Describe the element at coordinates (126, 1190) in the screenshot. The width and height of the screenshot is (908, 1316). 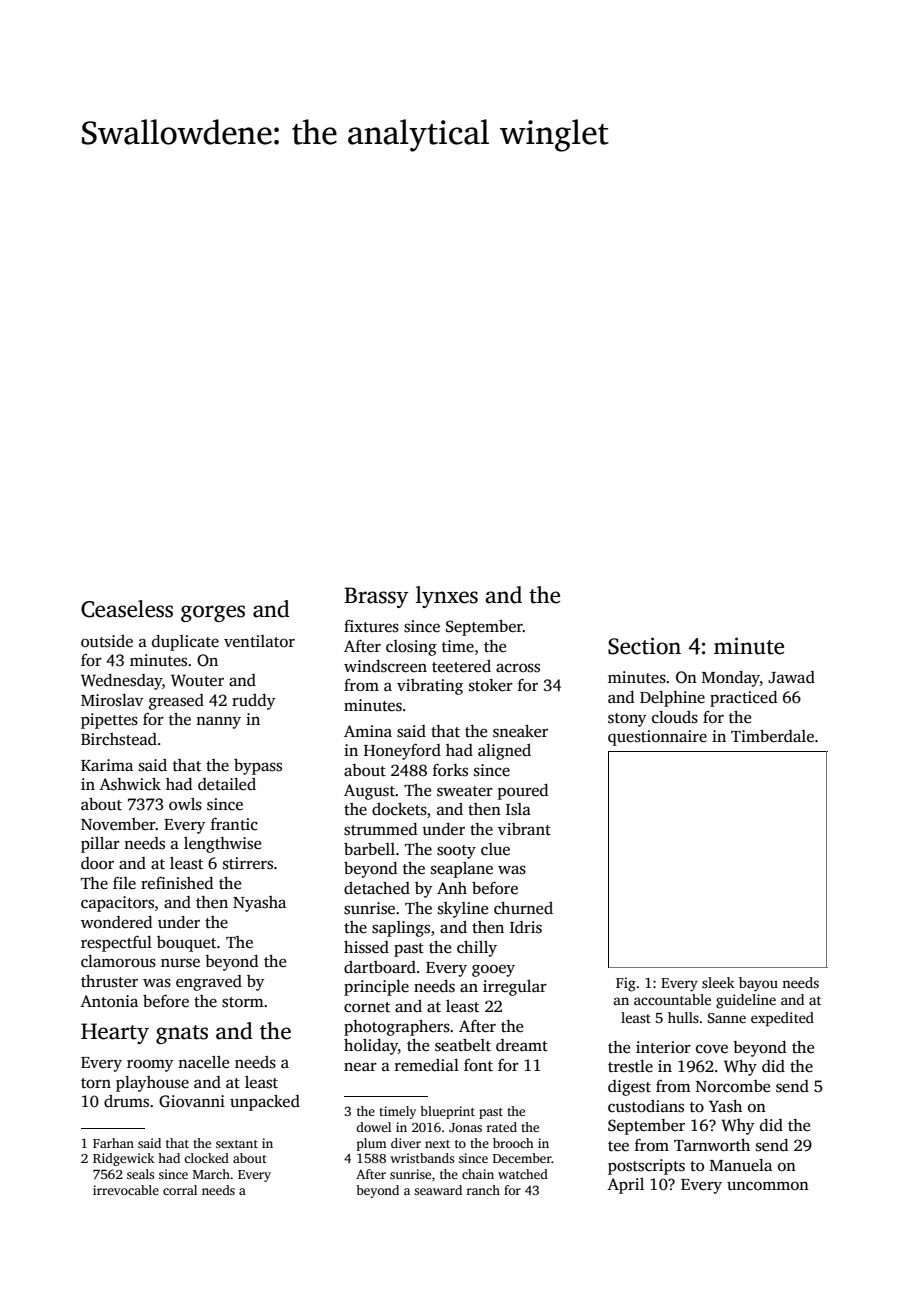
I see `irrevocable` at that location.
